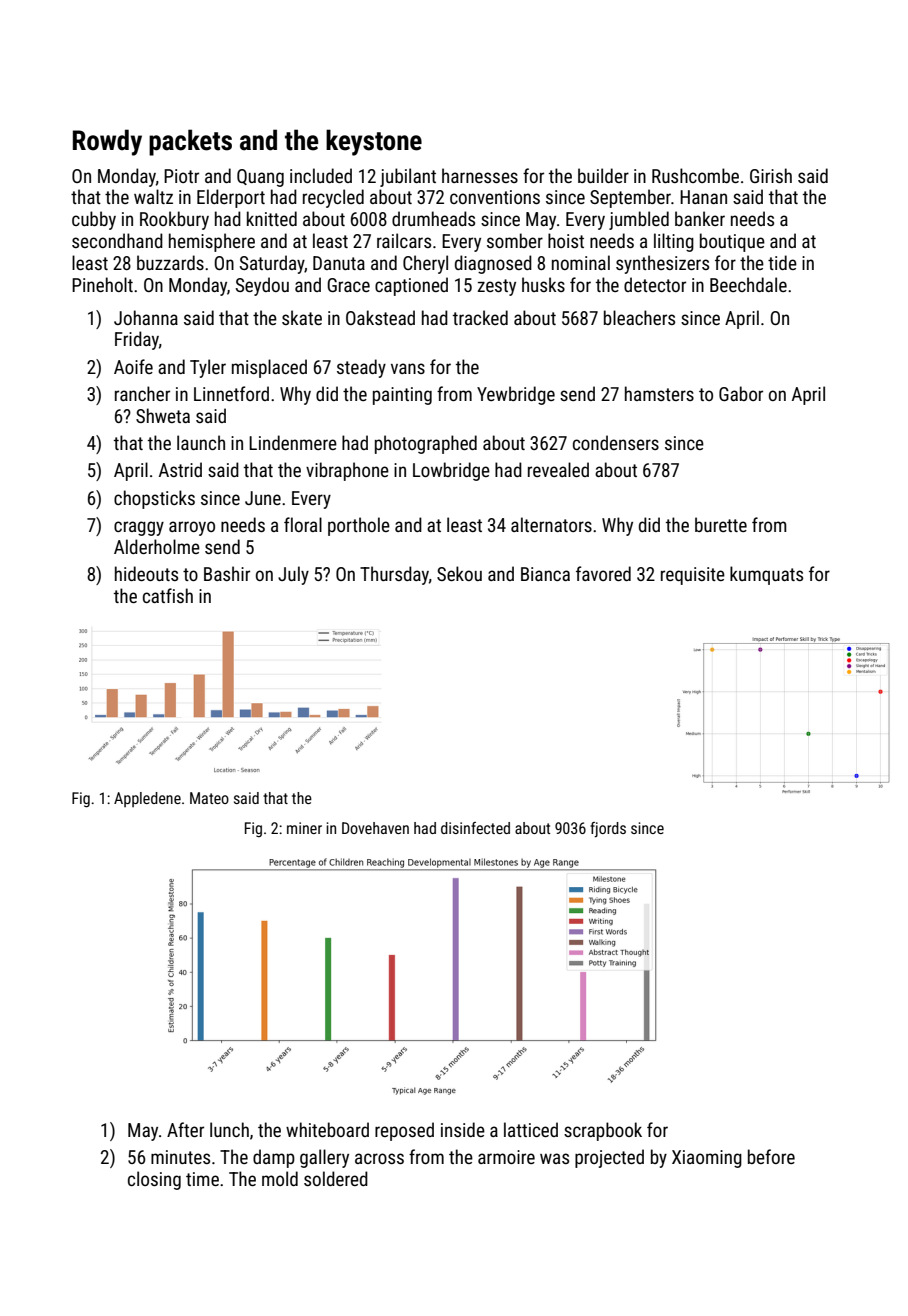 The height and width of the document is (1316, 908). I want to click on fjords, so click(608, 829).
